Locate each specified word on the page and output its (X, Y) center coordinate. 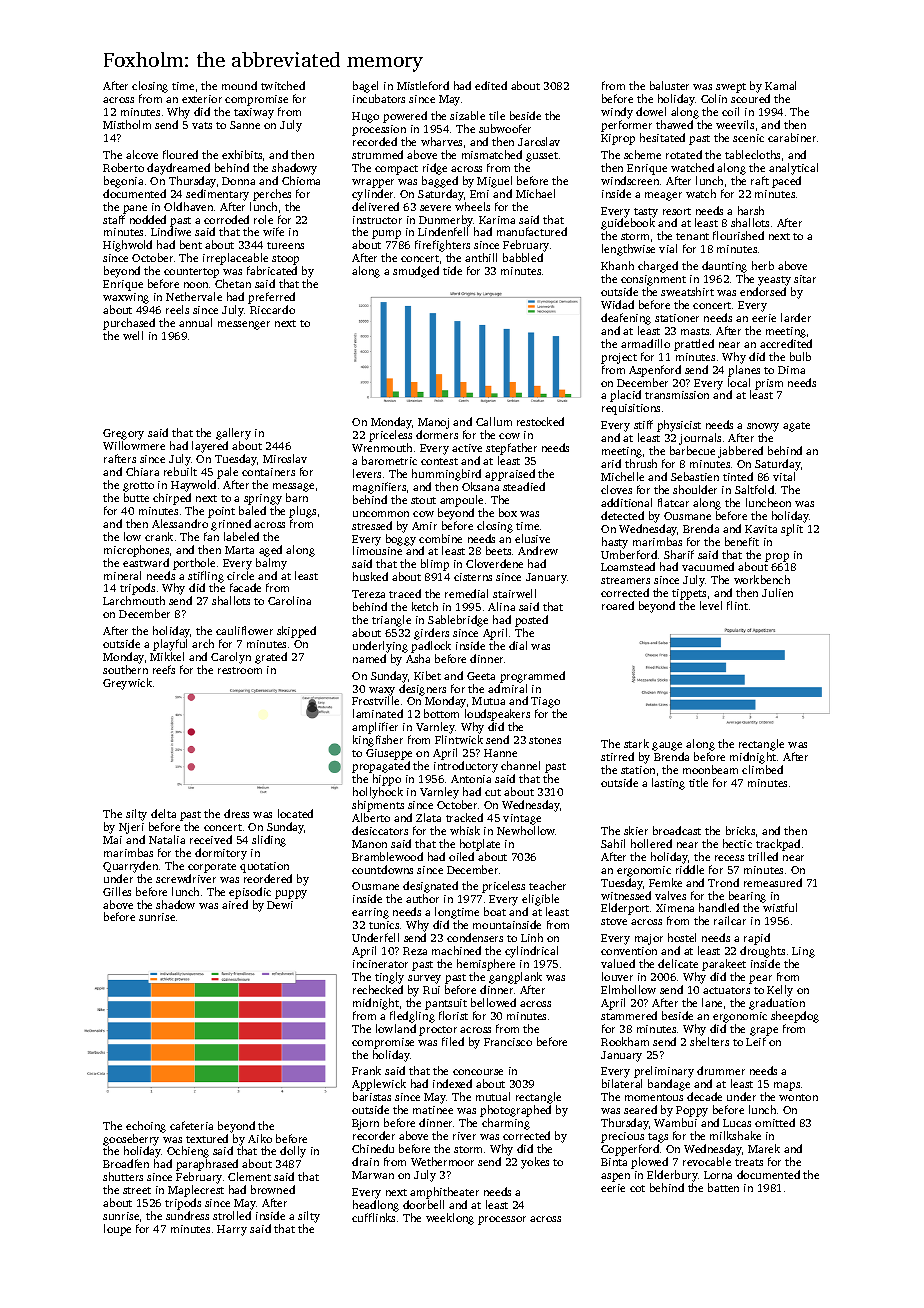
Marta (239, 550)
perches (272, 195)
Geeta (481, 676)
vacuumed (708, 566)
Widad (617, 304)
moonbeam (710, 769)
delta (163, 813)
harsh (751, 210)
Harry (232, 1230)
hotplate (480, 845)
